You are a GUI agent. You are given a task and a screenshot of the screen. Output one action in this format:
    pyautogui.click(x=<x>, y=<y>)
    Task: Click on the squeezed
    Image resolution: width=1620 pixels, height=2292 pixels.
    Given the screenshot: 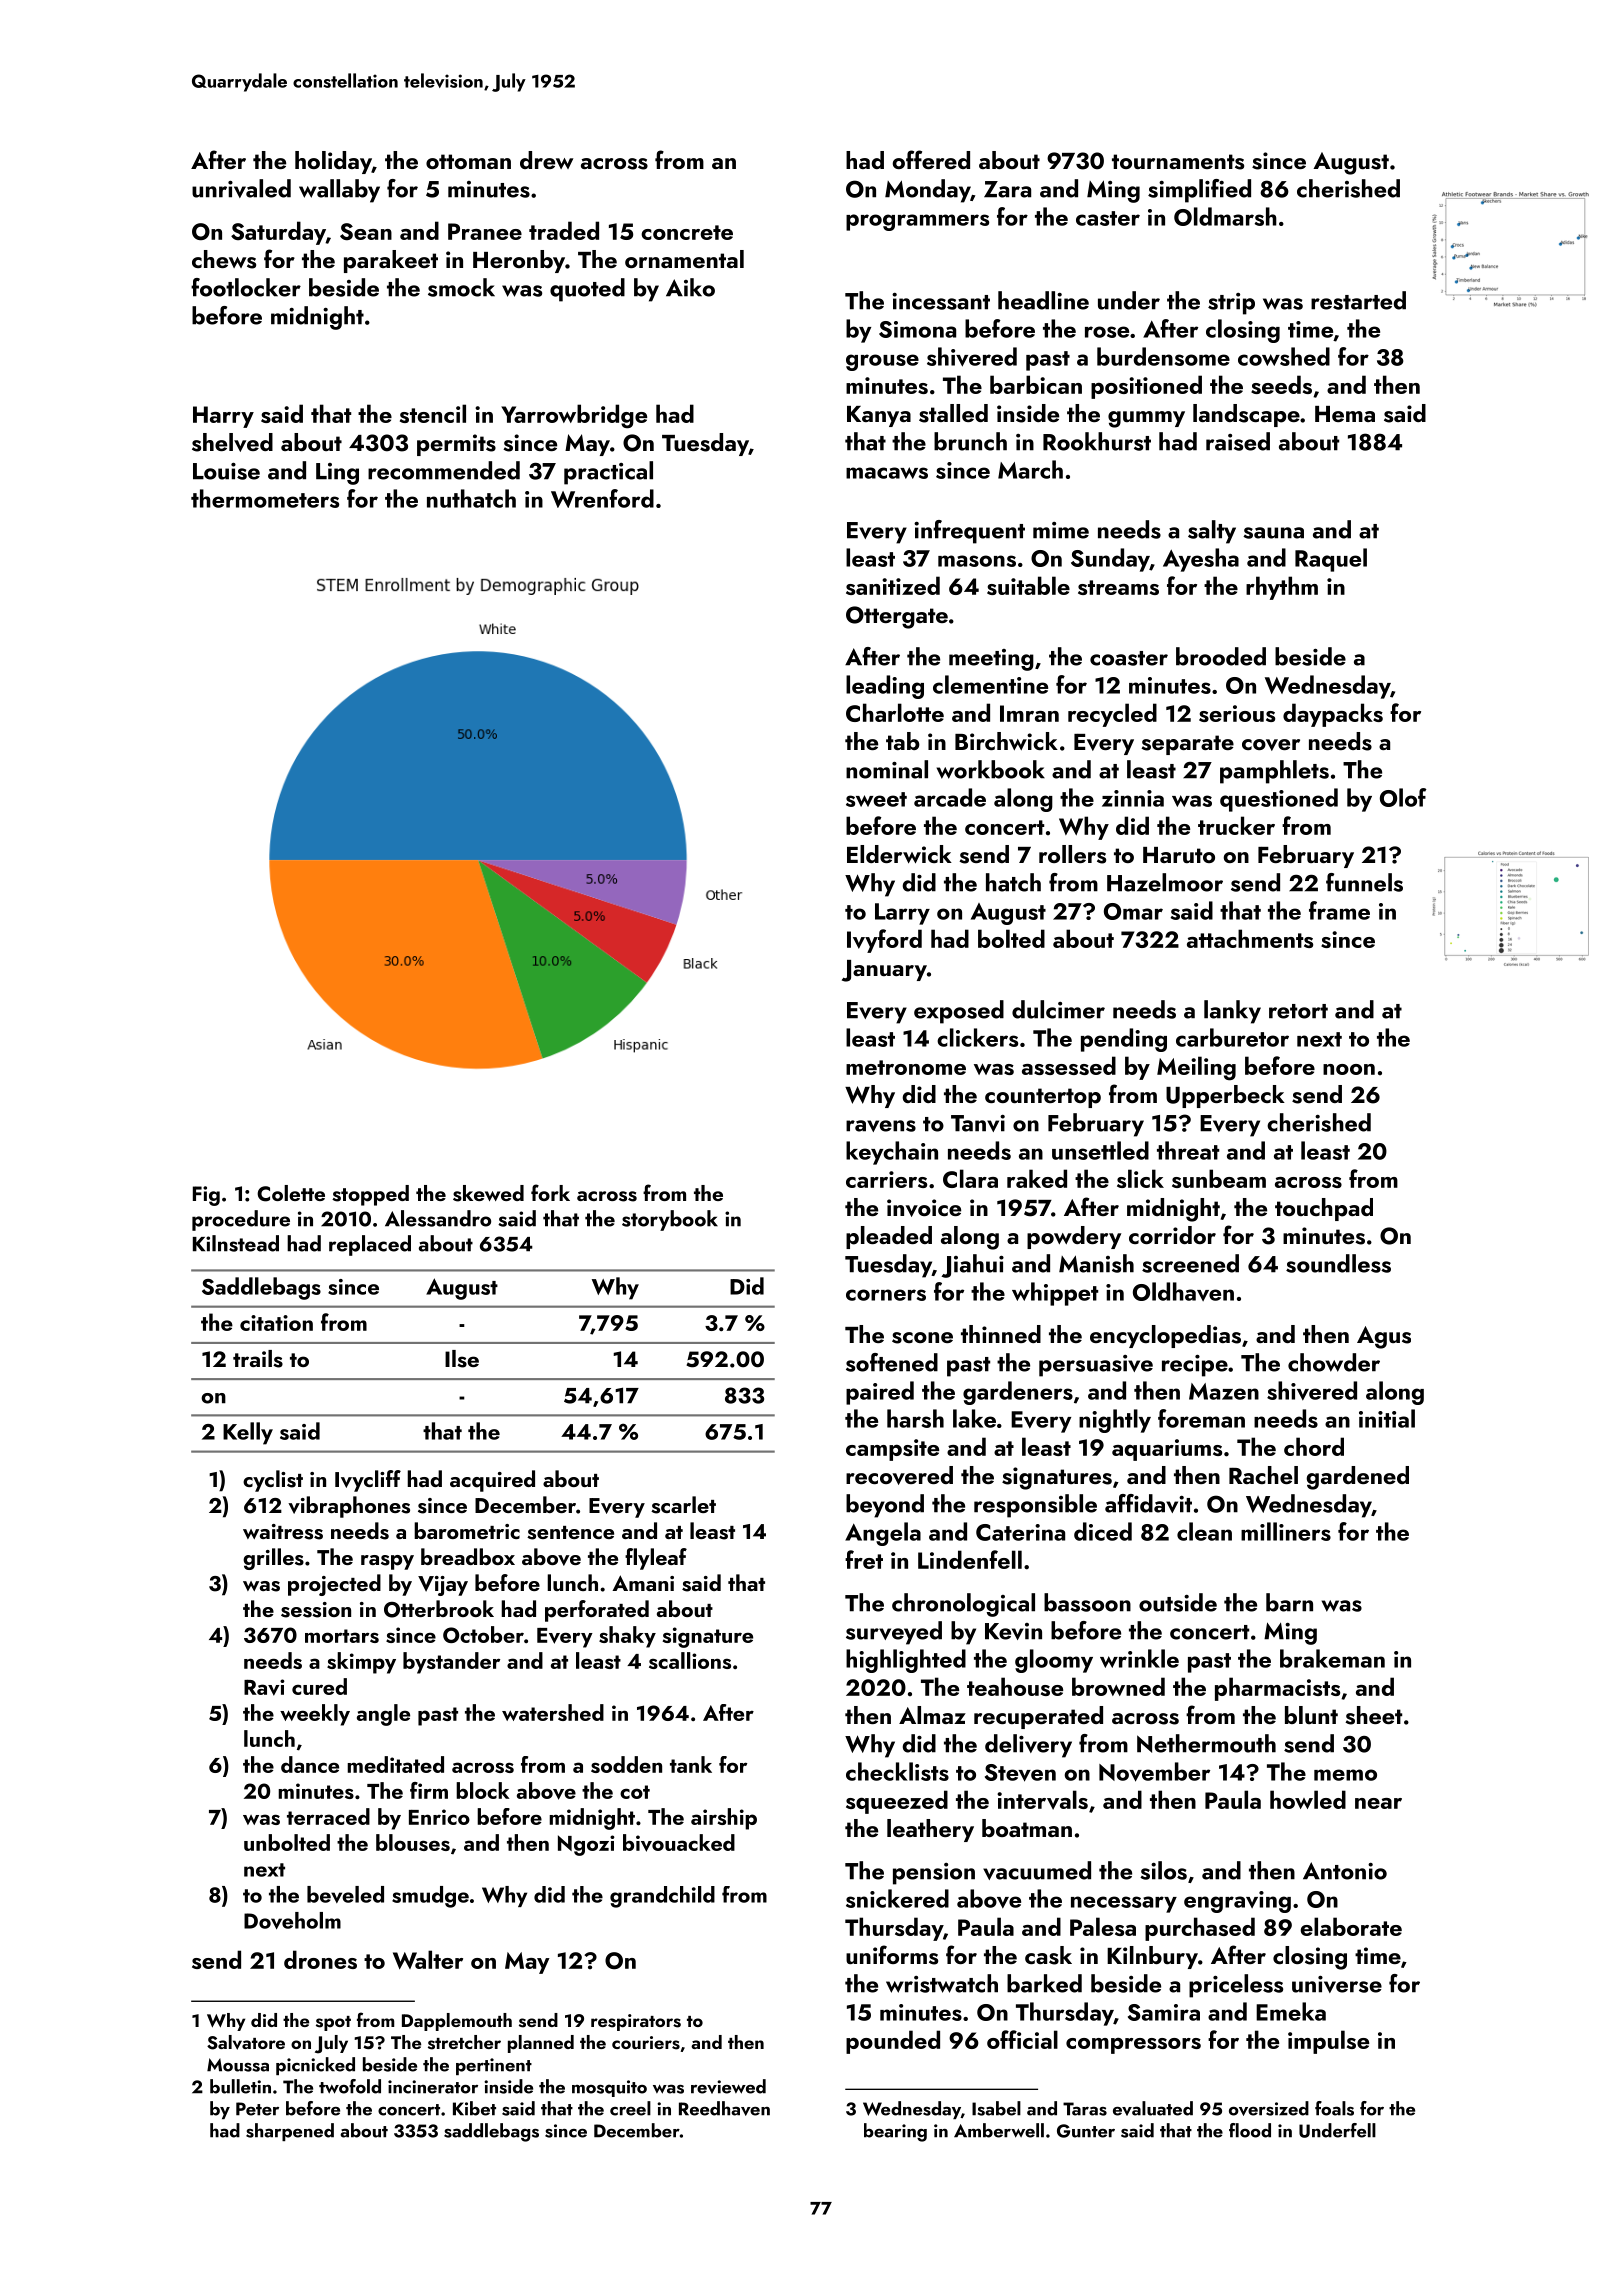 What is the action you would take?
    pyautogui.click(x=897, y=1802)
